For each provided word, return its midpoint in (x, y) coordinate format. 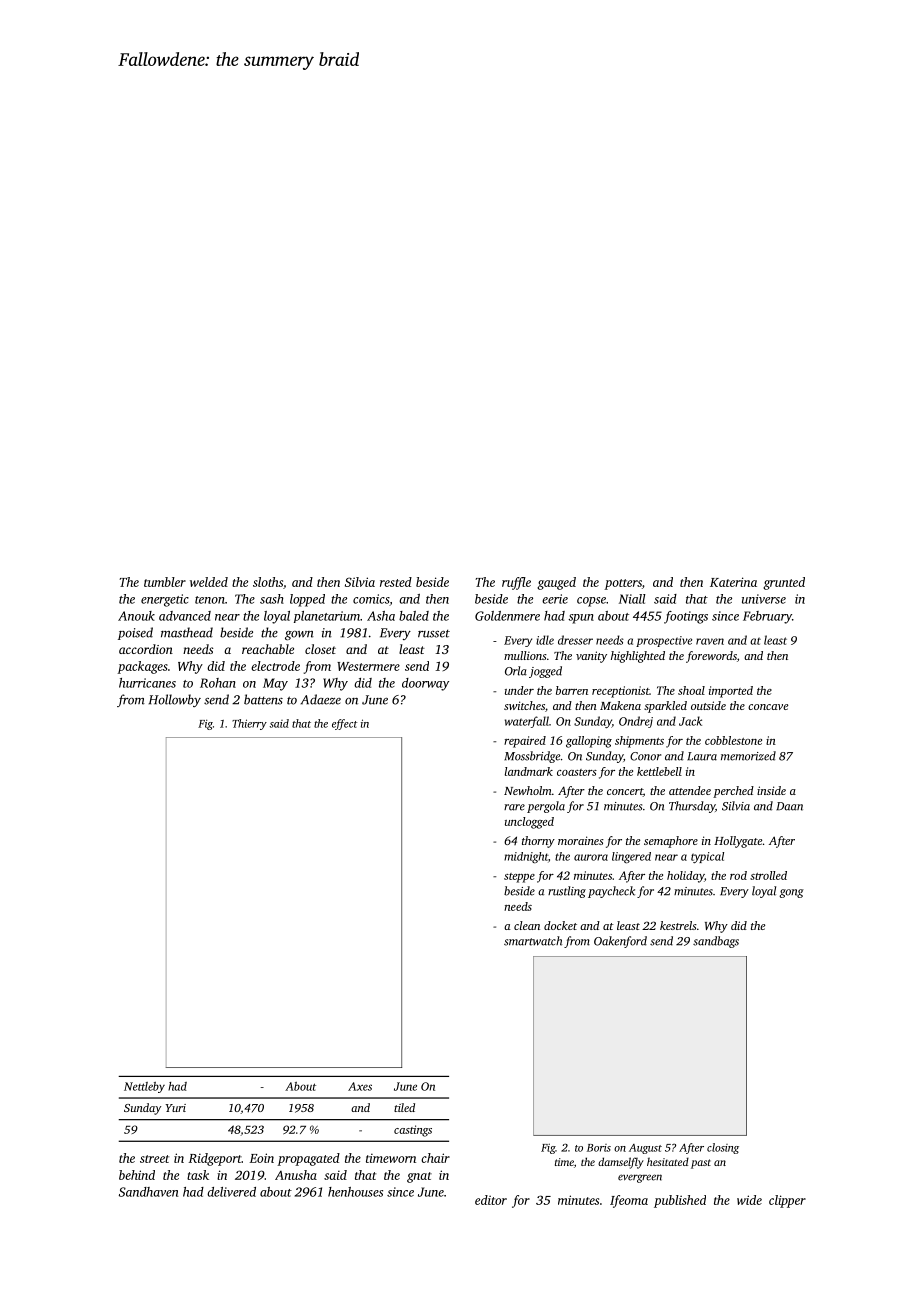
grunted (784, 583)
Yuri (175, 1108)
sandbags (716, 942)
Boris (599, 1148)
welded (209, 582)
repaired (525, 742)
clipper (787, 1201)
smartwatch (533, 941)
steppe (519, 878)
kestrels (678, 925)
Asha (381, 616)
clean (527, 925)
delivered (231, 1192)
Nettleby (144, 1087)
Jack (690, 721)
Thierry (249, 724)
